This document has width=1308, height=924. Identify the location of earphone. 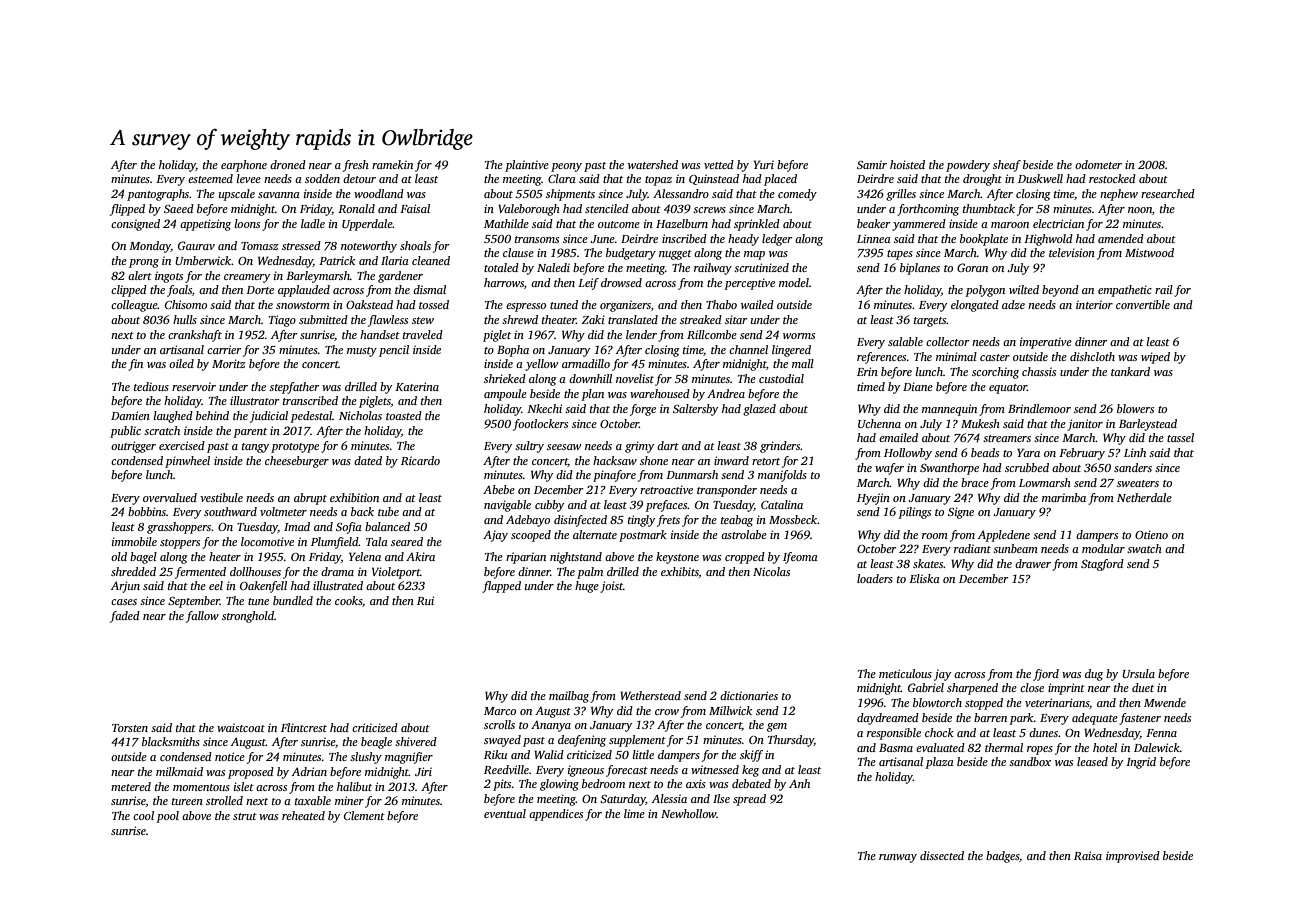
(244, 166).
